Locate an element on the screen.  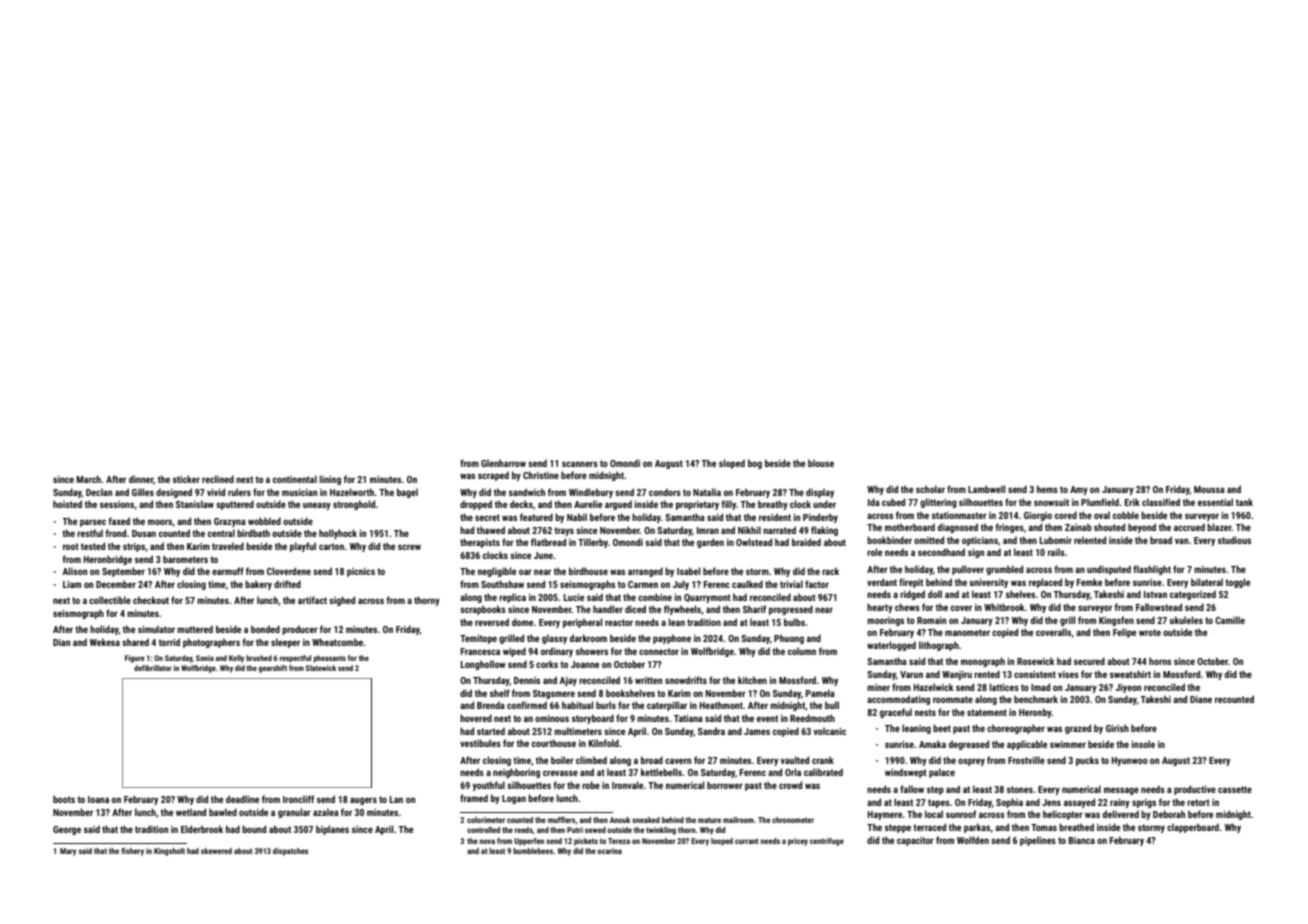
Southshaw is located at coordinates (502, 584).
